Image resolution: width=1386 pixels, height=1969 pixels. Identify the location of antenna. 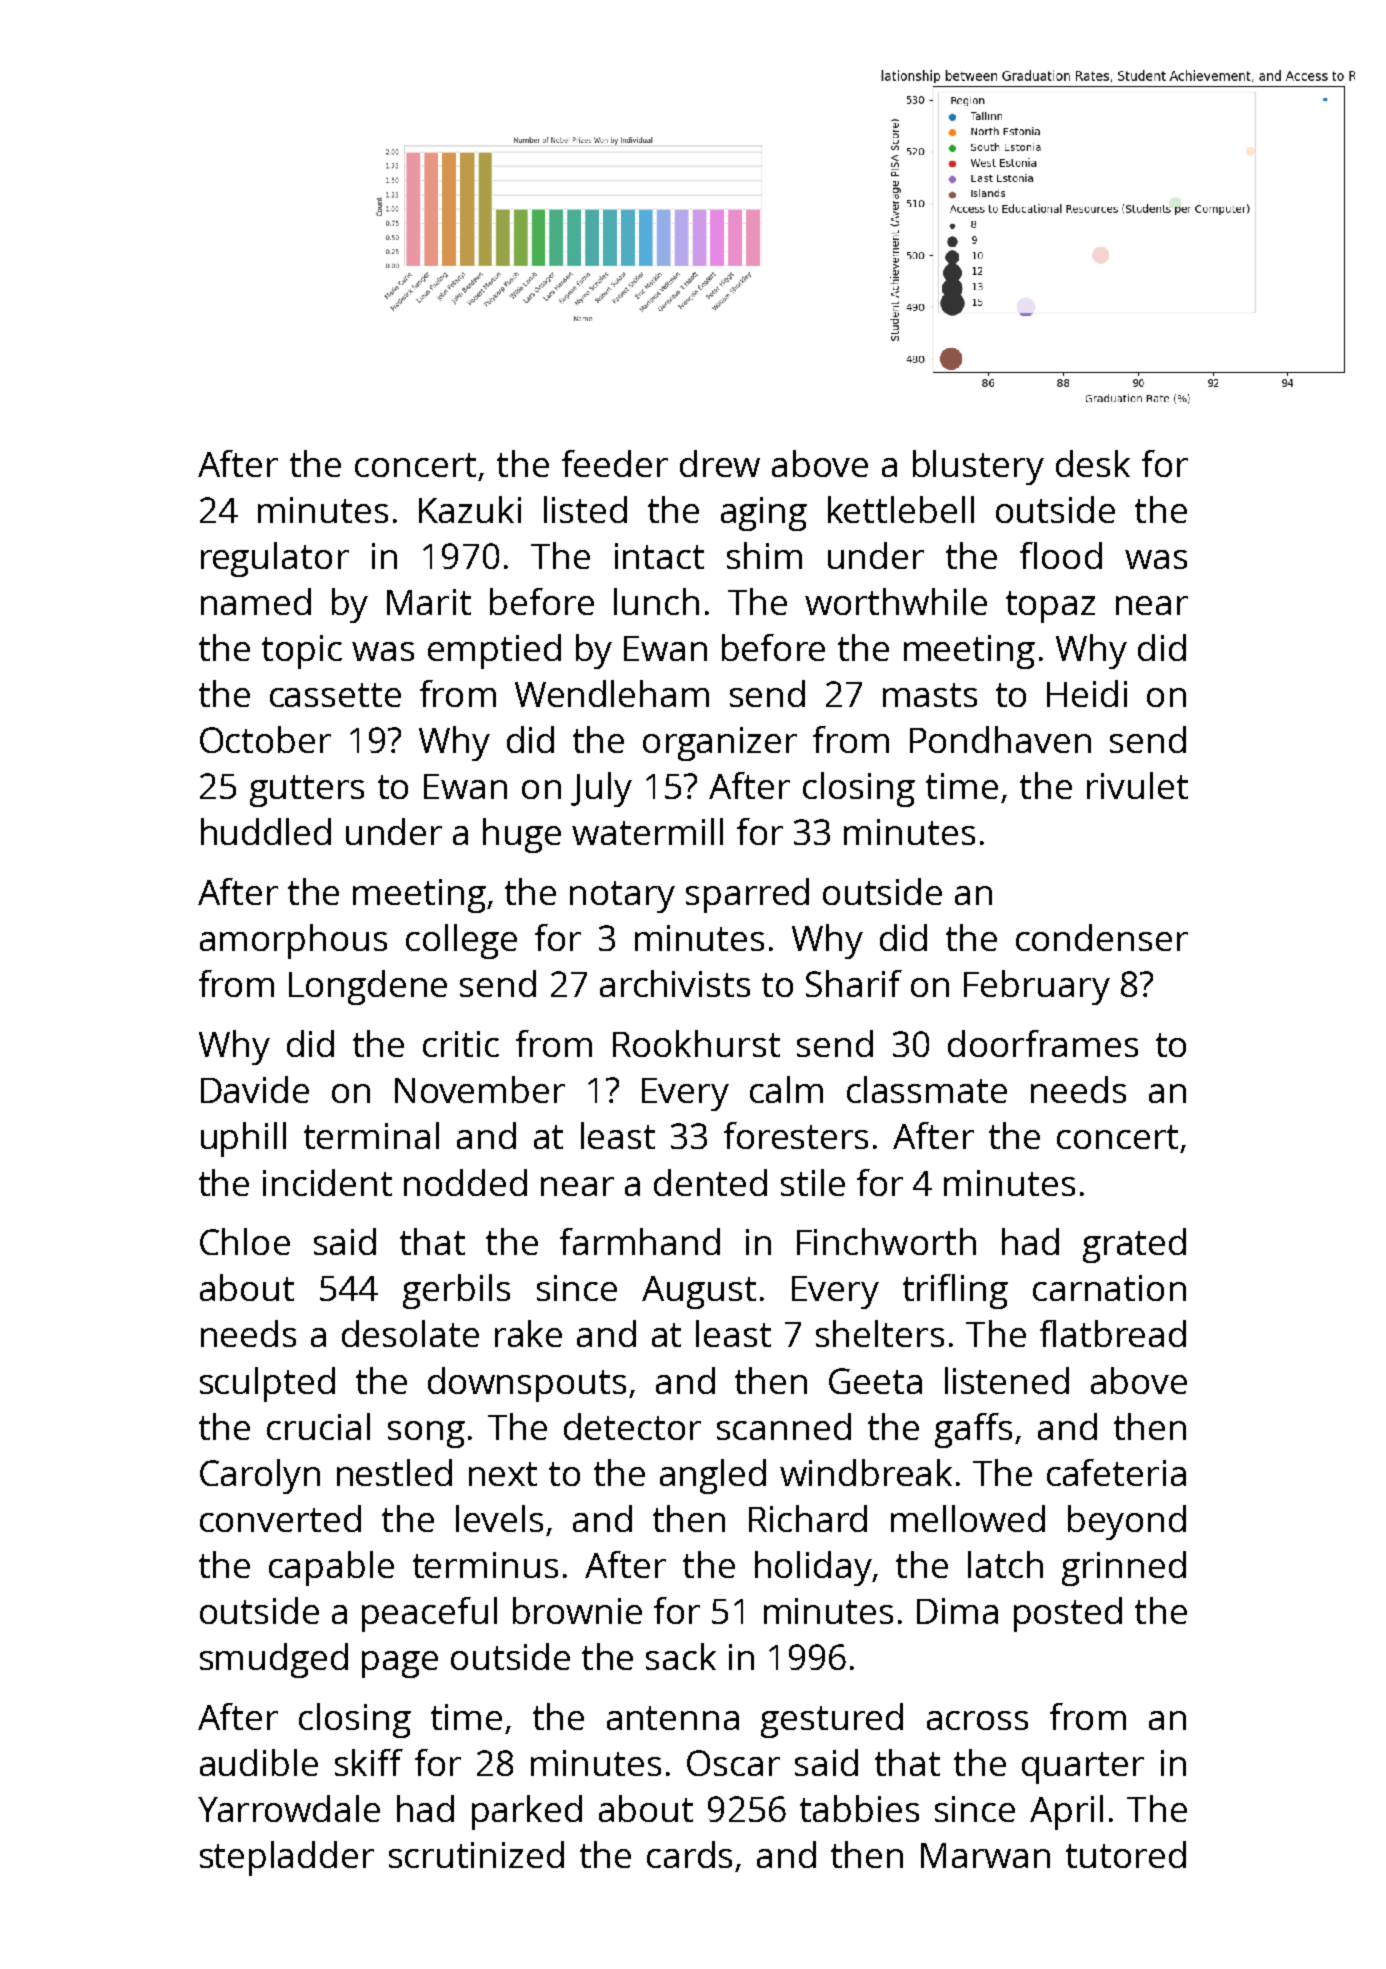
(673, 1718).
